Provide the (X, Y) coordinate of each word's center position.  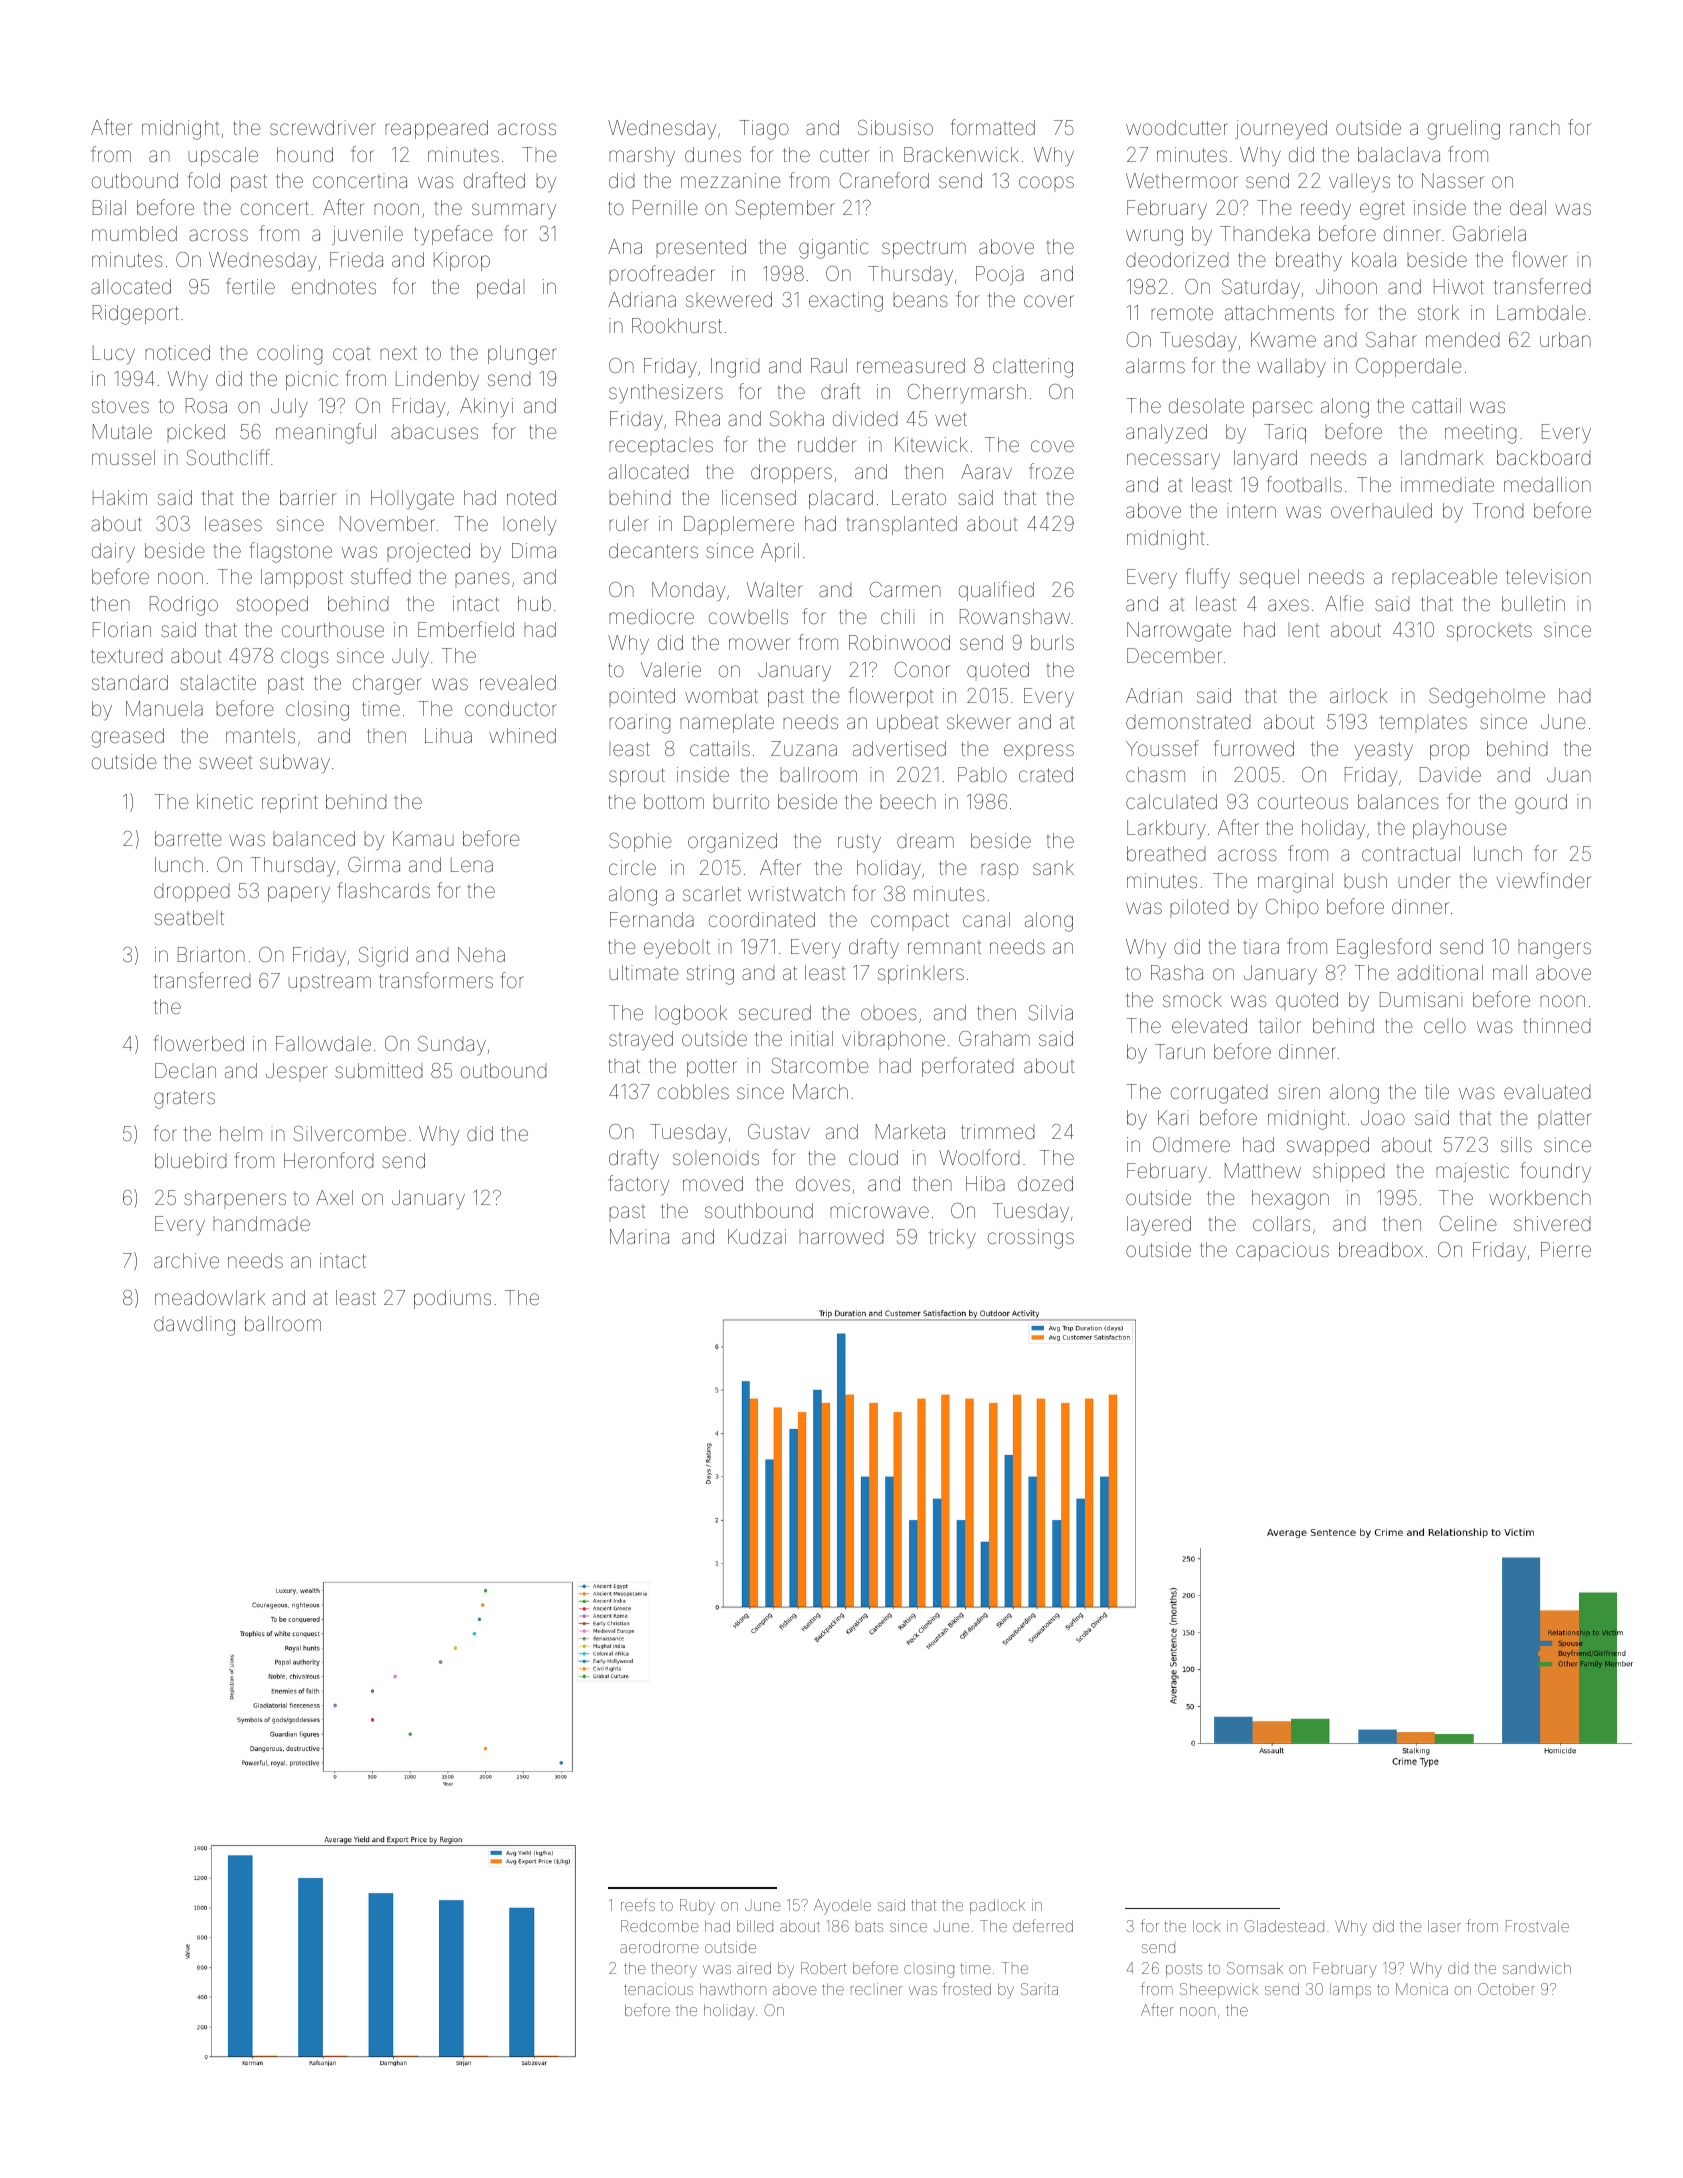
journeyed (1281, 130)
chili (898, 616)
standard (130, 682)
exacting (846, 302)
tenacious (658, 1989)
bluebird (190, 1160)
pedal (500, 288)
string (710, 975)
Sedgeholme (1487, 698)
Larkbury (1166, 829)
